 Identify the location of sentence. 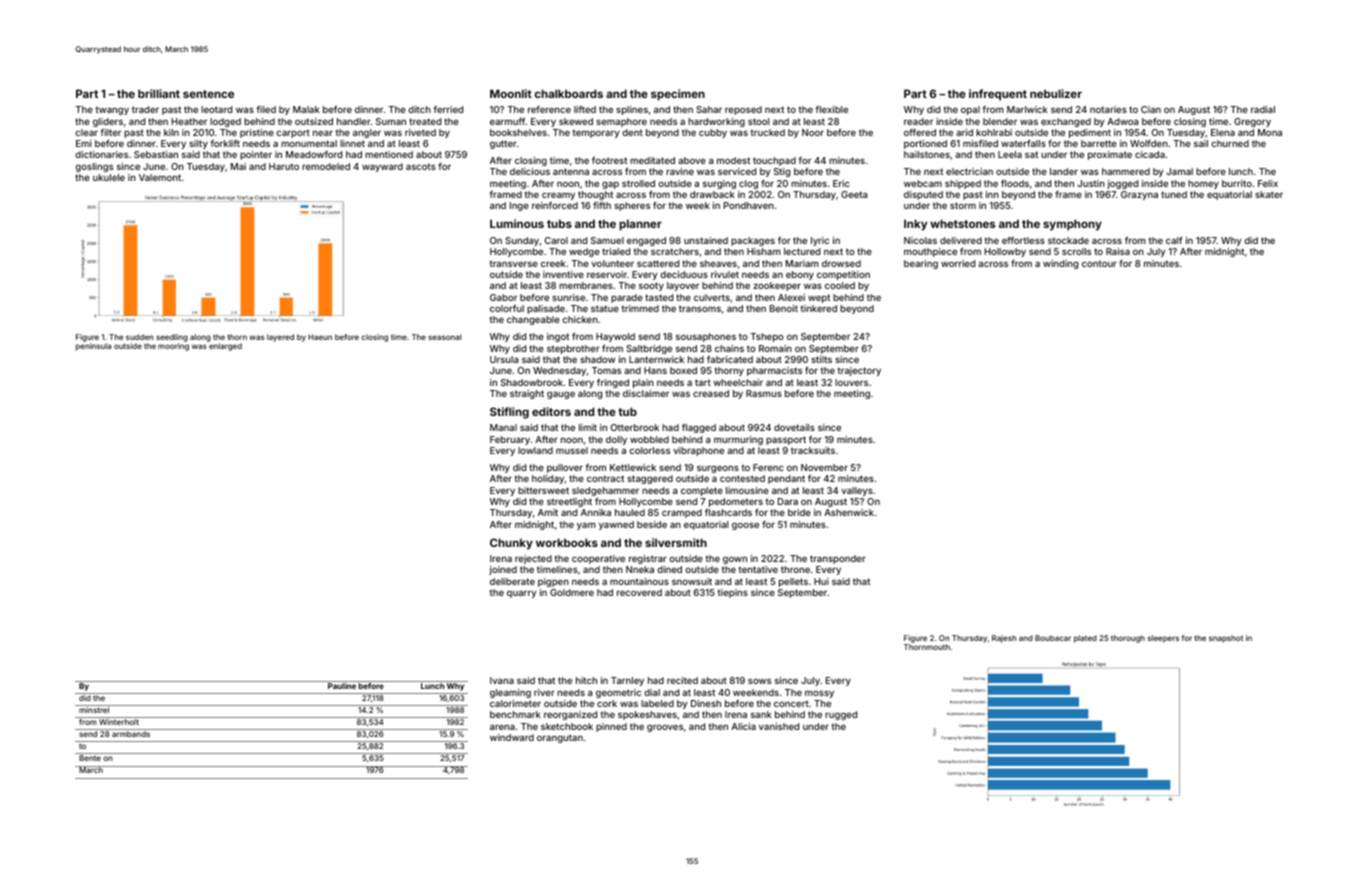
(208, 94).
